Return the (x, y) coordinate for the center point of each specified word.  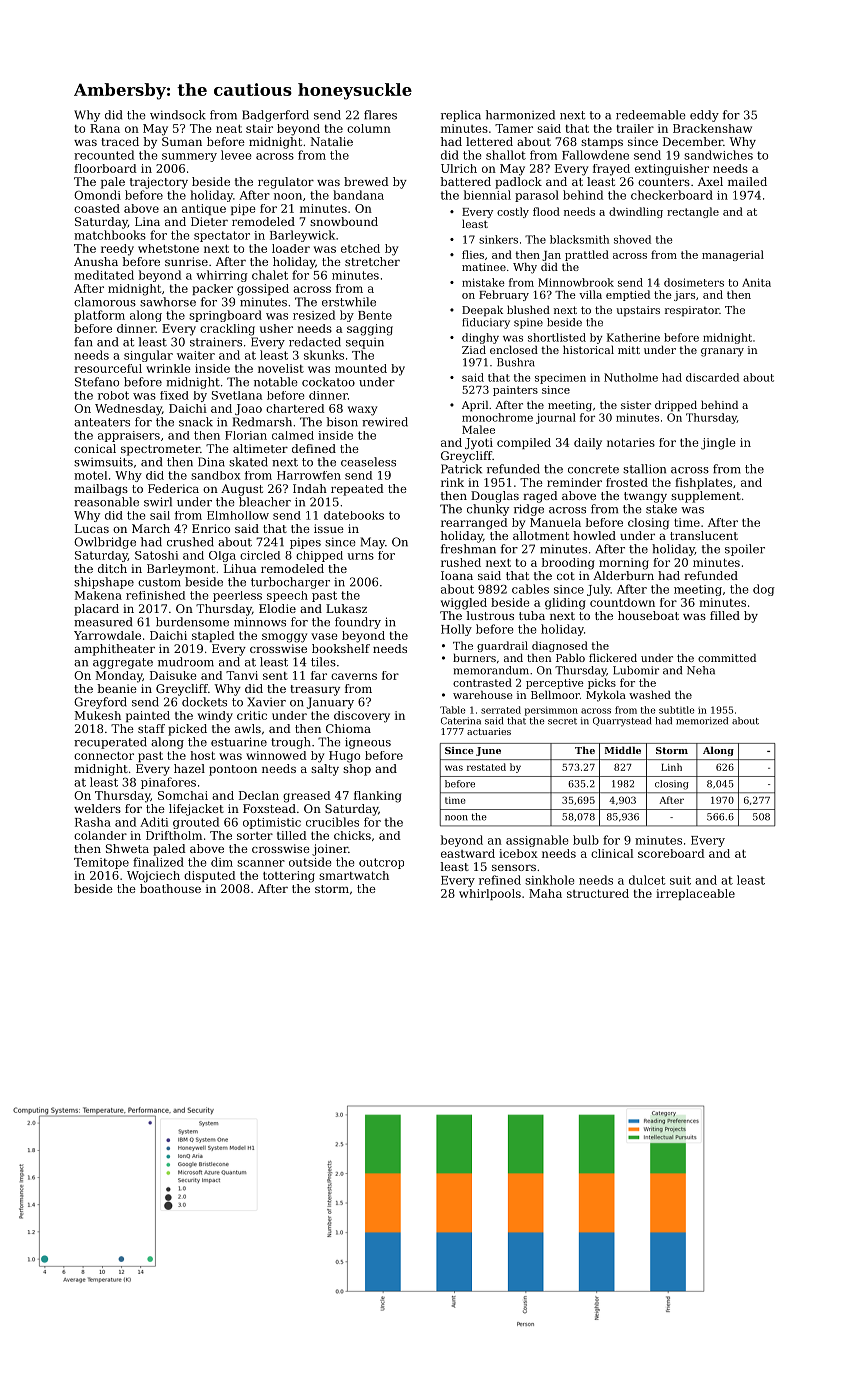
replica (461, 116)
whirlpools (490, 894)
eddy (704, 116)
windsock (178, 115)
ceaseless (368, 462)
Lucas (92, 528)
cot (566, 576)
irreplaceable (695, 894)
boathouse (170, 888)
